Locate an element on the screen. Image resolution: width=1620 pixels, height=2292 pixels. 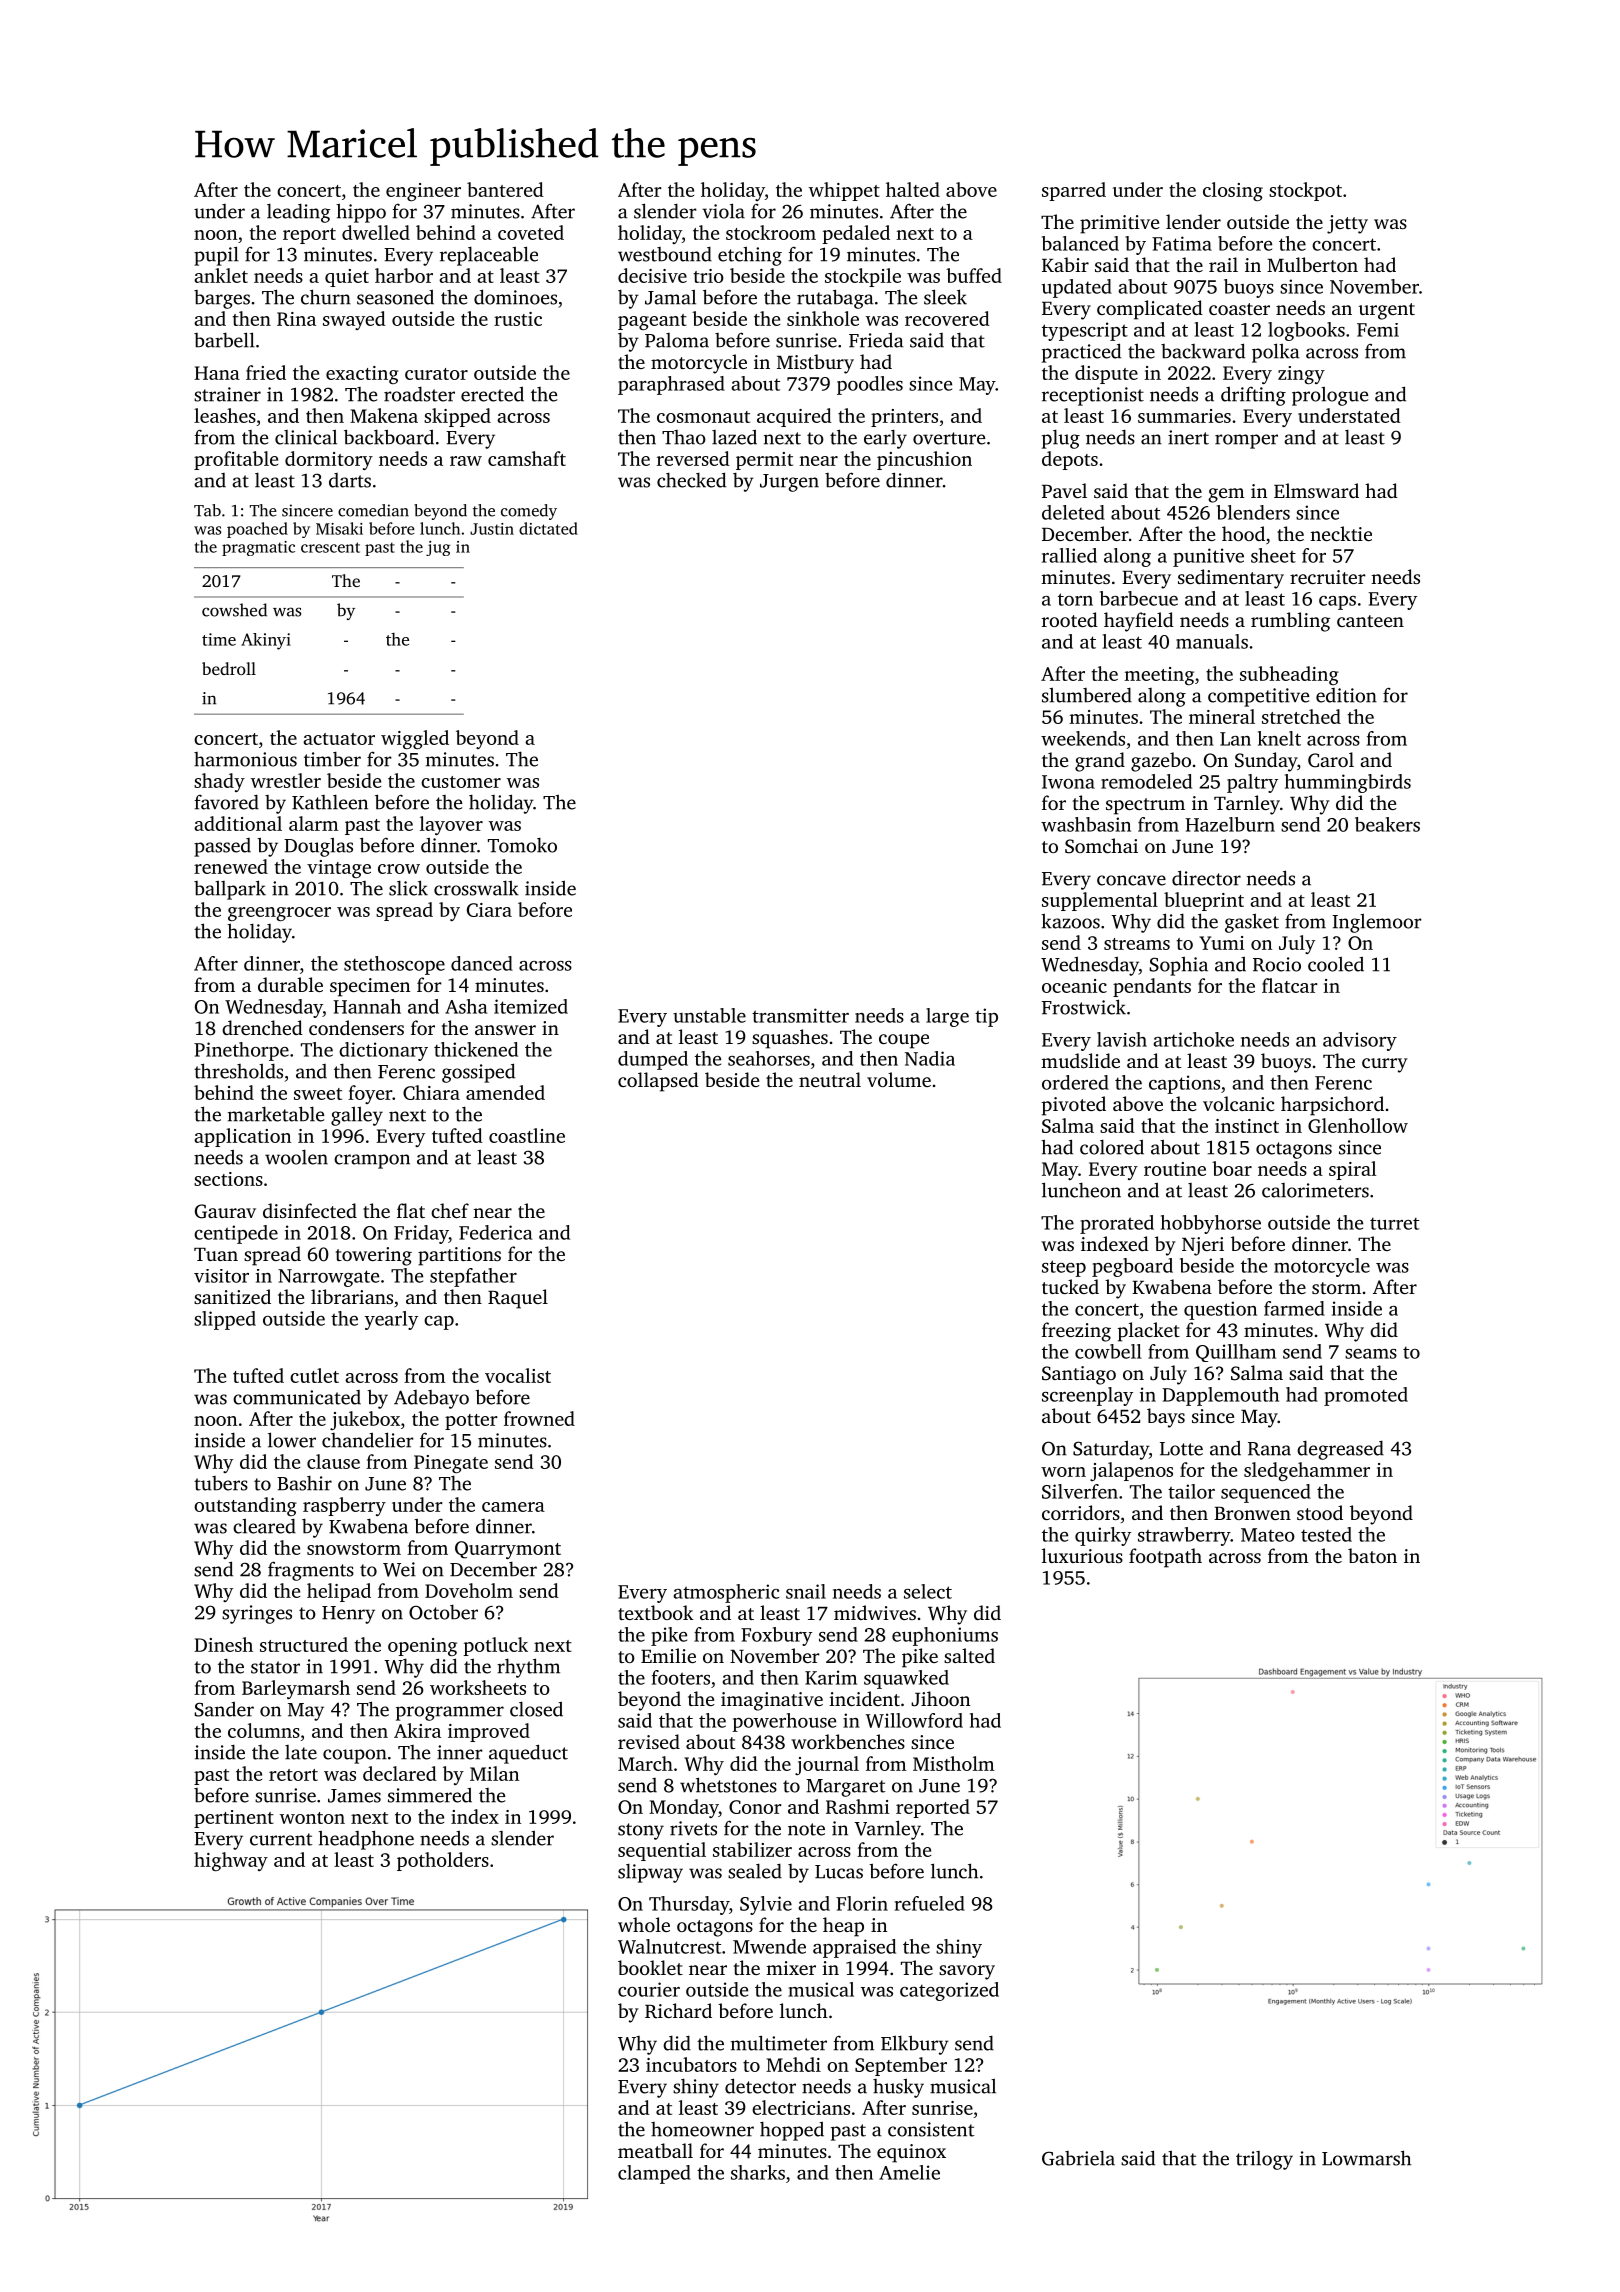
harbor is located at coordinates (404, 275).
